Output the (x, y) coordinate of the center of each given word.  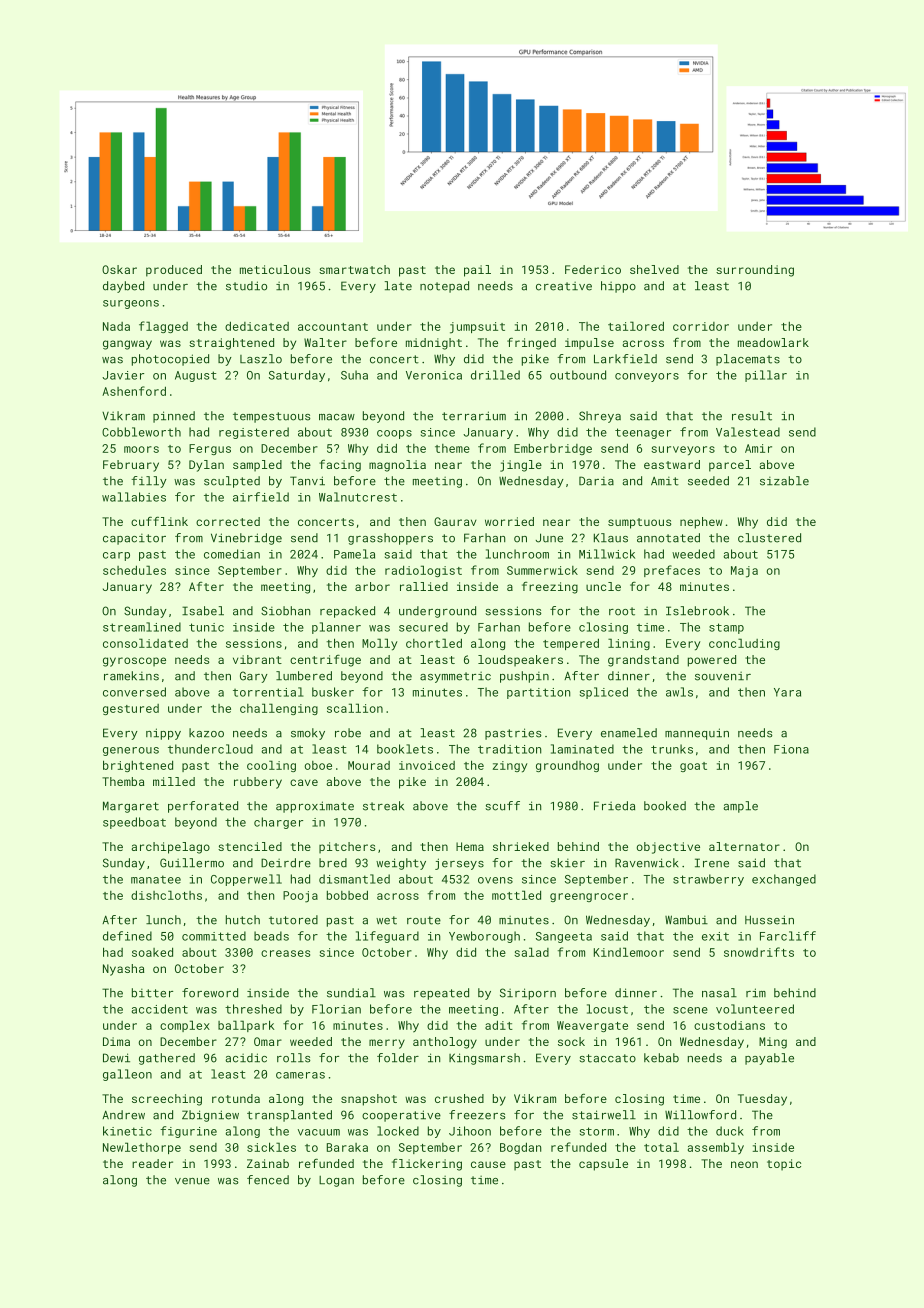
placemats (748, 360)
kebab (661, 1058)
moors (141, 449)
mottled (516, 895)
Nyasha (123, 970)
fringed (531, 343)
